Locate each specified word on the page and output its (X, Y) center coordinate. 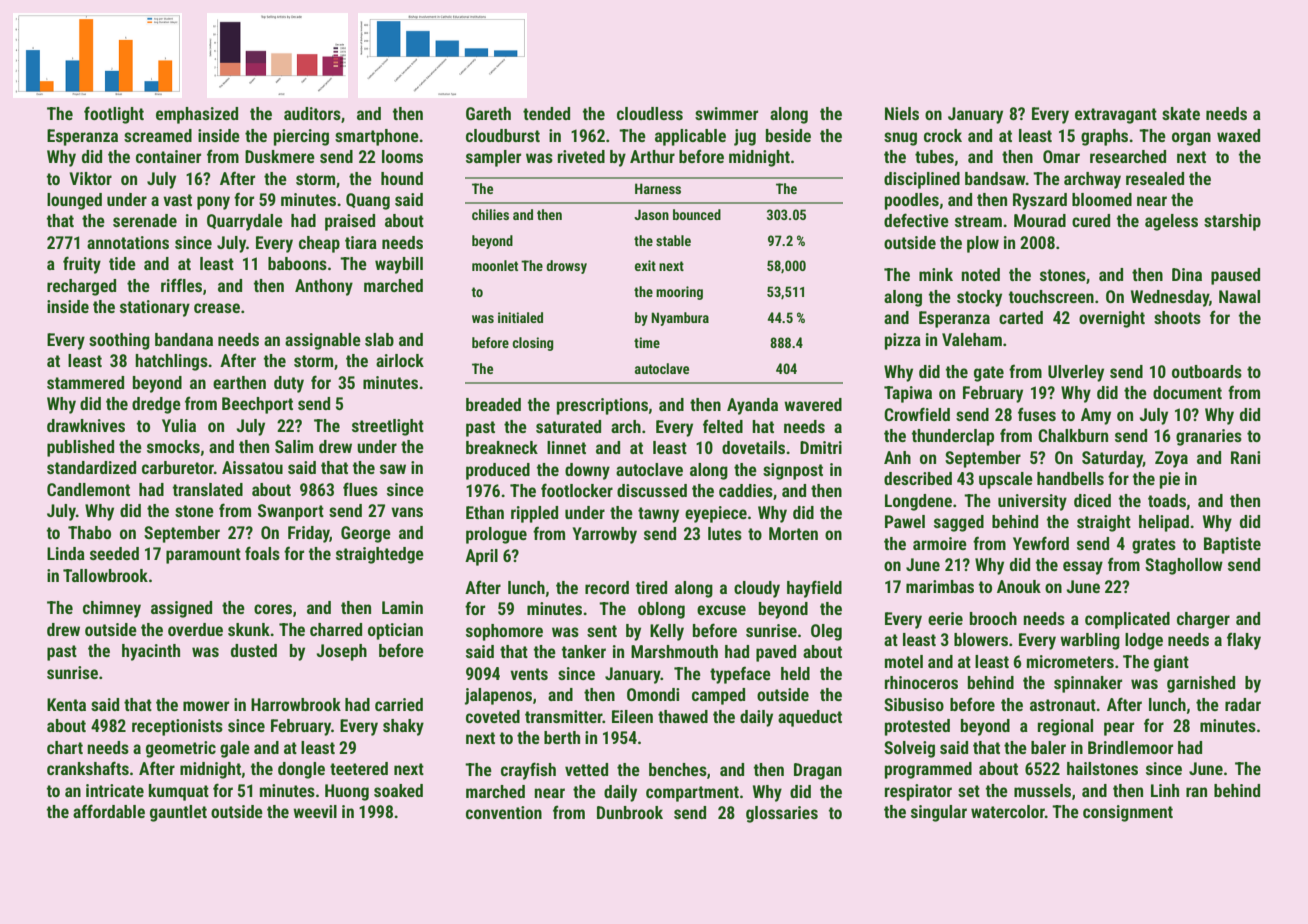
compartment (692, 794)
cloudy (757, 589)
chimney (112, 609)
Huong (347, 792)
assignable (323, 341)
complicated (1127, 620)
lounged (74, 201)
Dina (1187, 274)
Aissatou (252, 467)
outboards (1207, 371)
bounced (697, 214)
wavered (813, 404)
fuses (1037, 414)
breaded (493, 404)
